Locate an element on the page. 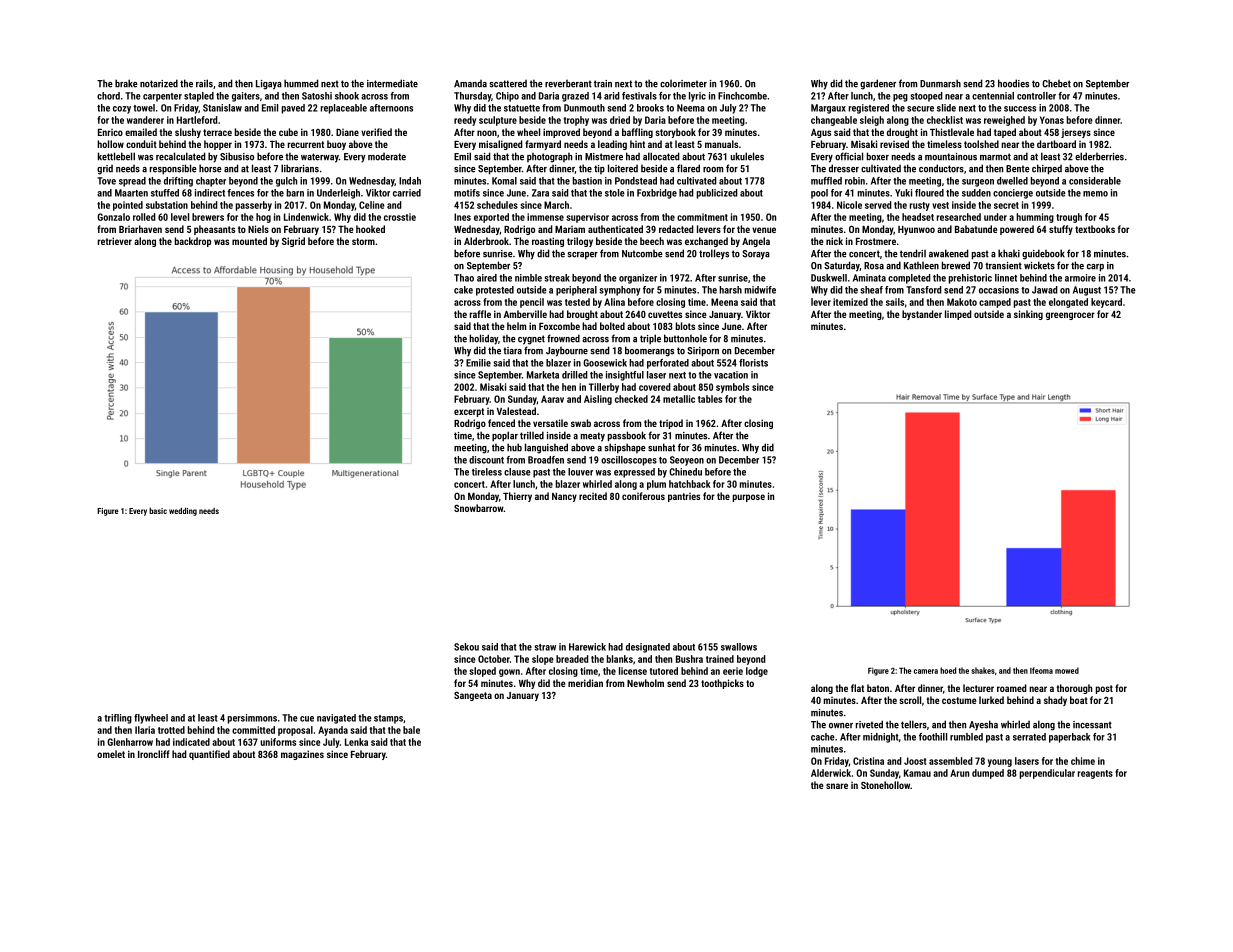 Image resolution: width=1233 pixels, height=952 pixels. stole is located at coordinates (615, 193).
